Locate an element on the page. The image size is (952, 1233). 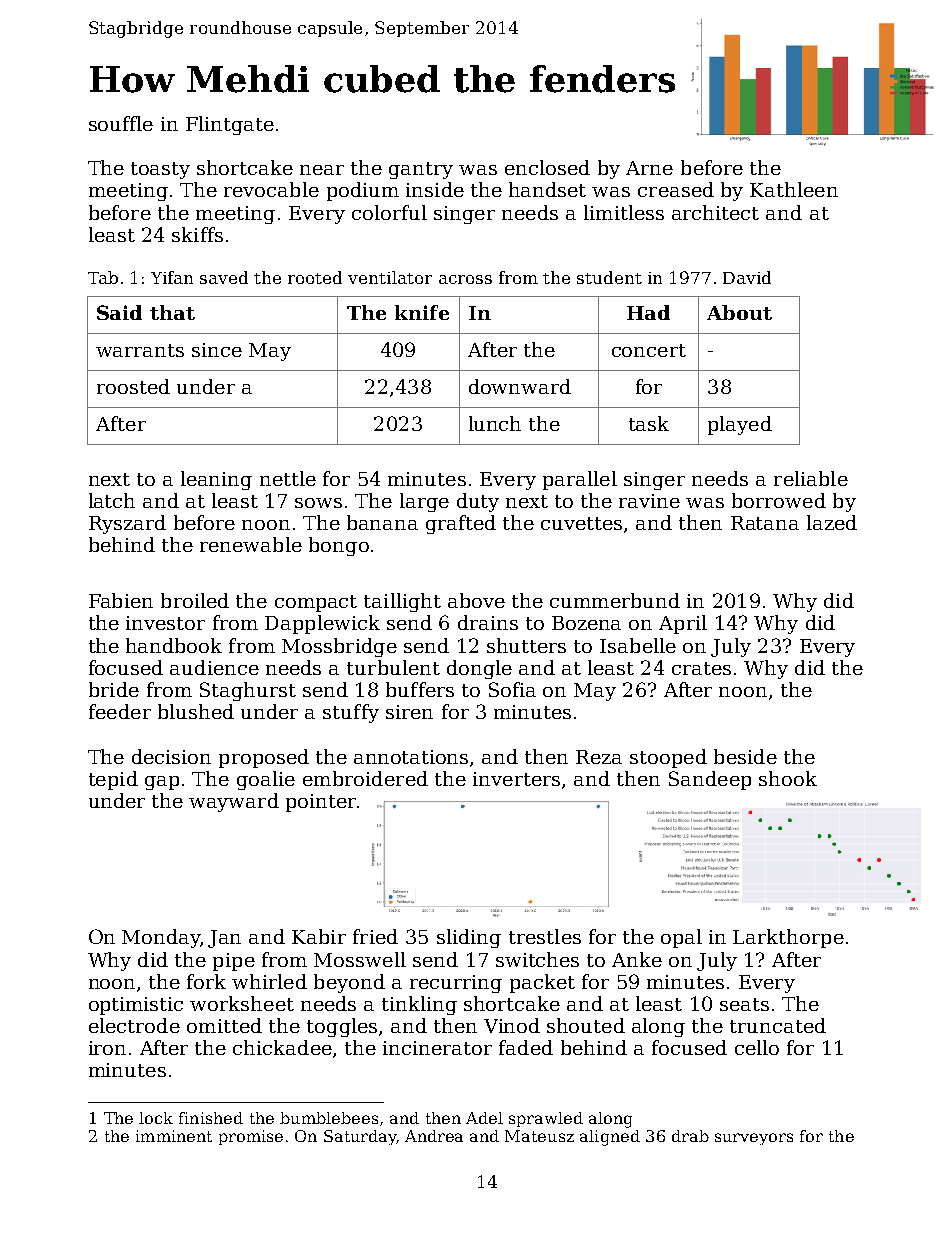
cello is located at coordinates (757, 1047).
